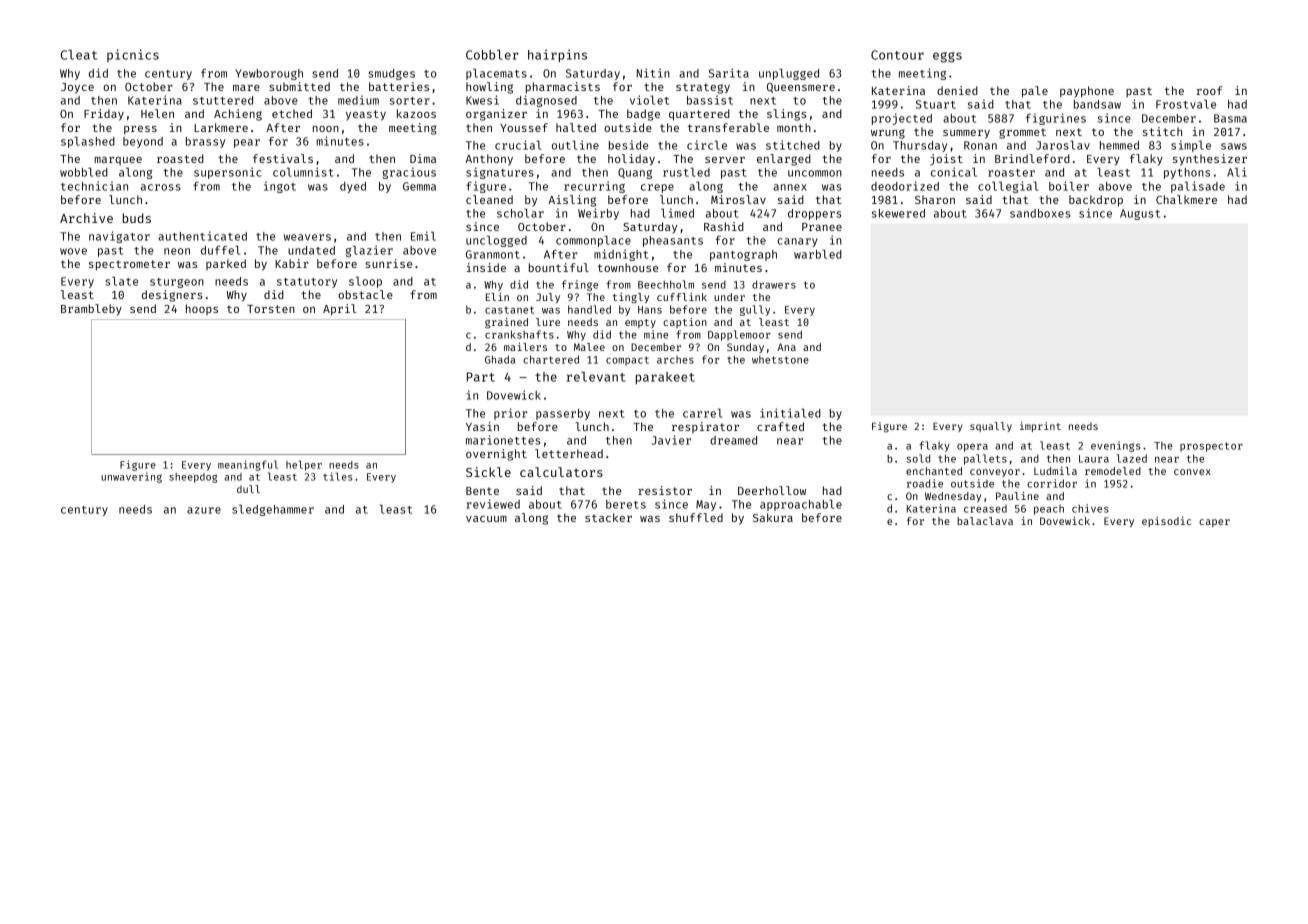 This screenshot has width=1308, height=924. Describe the element at coordinates (337, 476) in the screenshot. I see `tiles` at that location.
